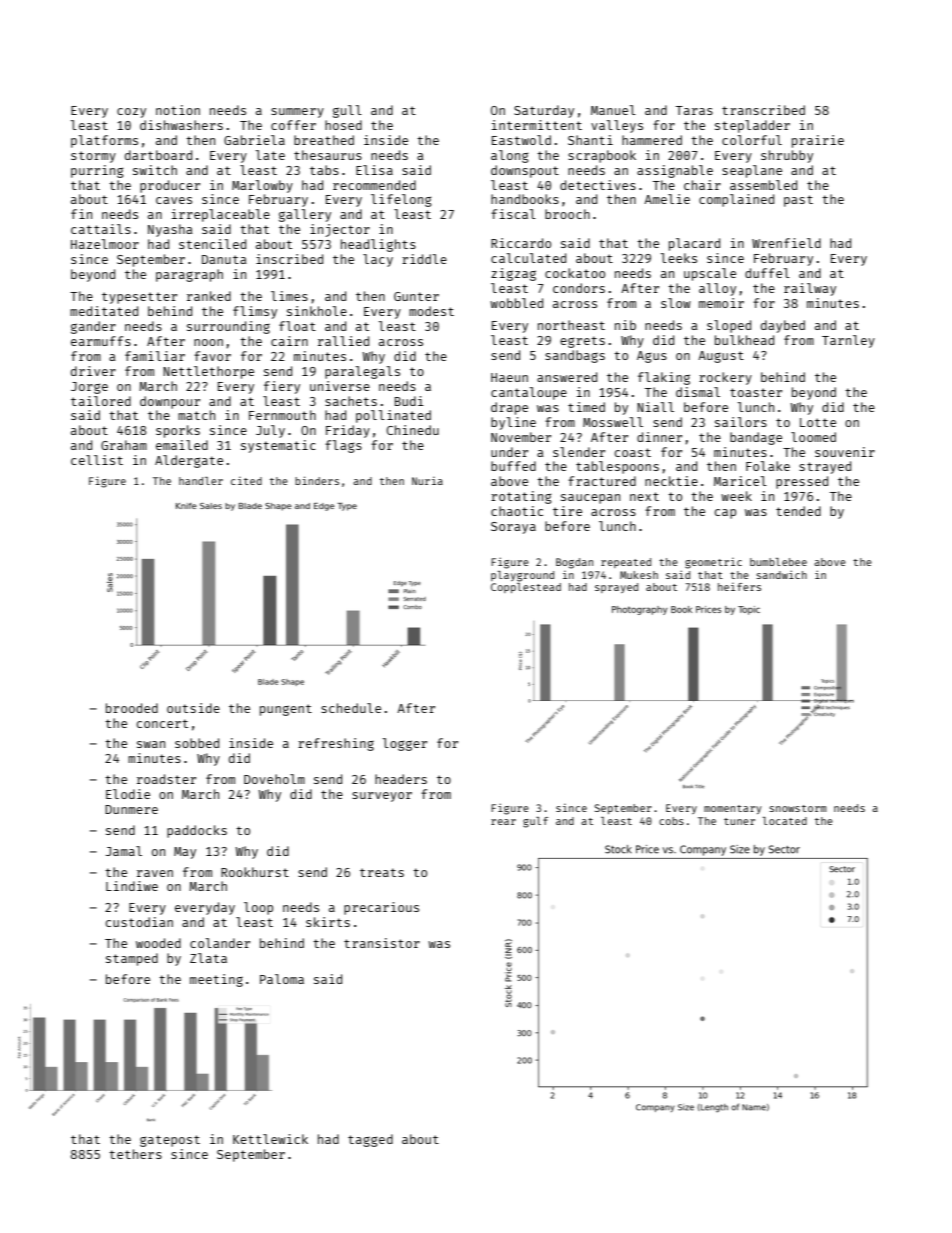  I want to click on Mukesh, so click(639, 575).
